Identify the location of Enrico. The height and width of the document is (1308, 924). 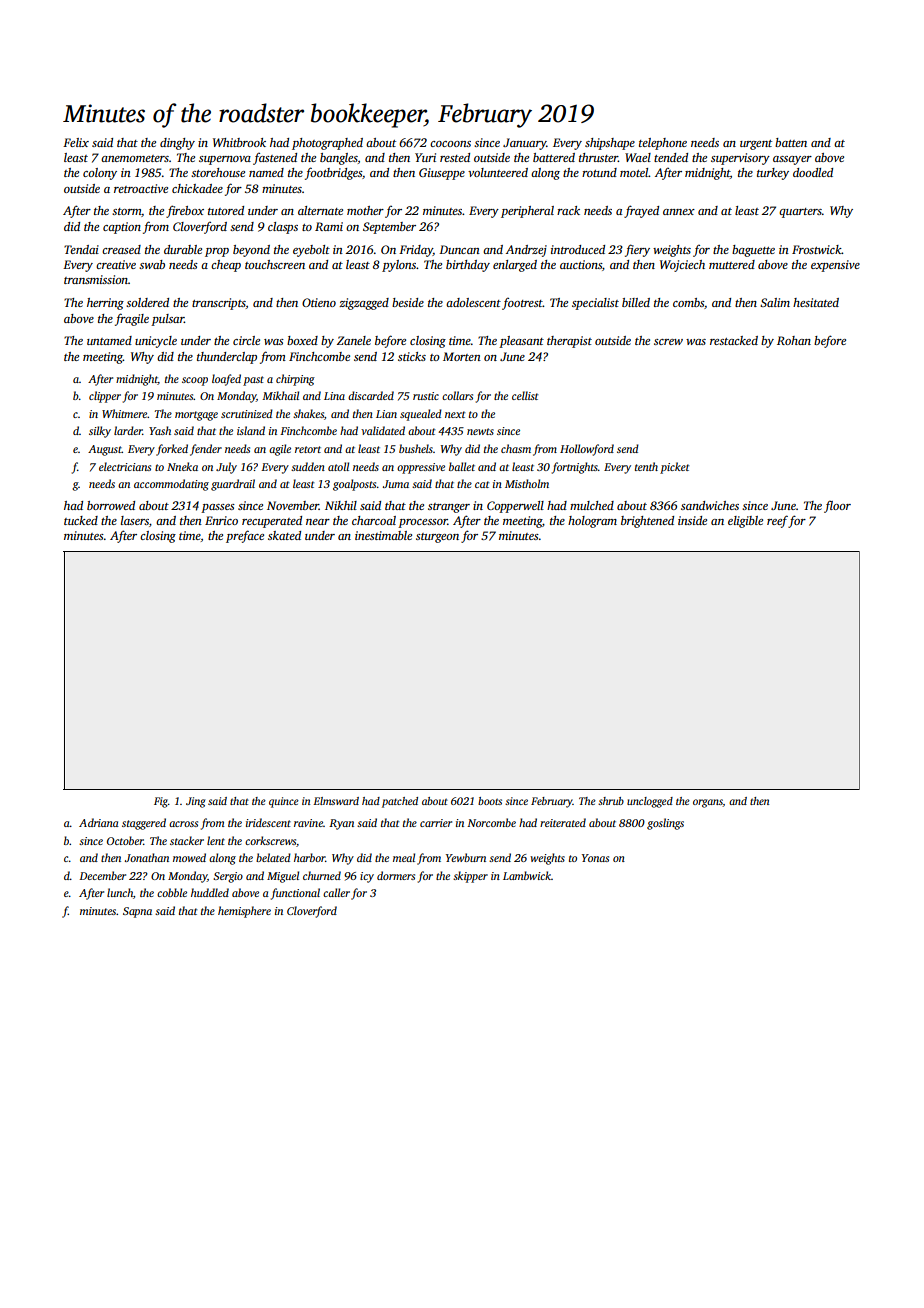
(221, 520).
